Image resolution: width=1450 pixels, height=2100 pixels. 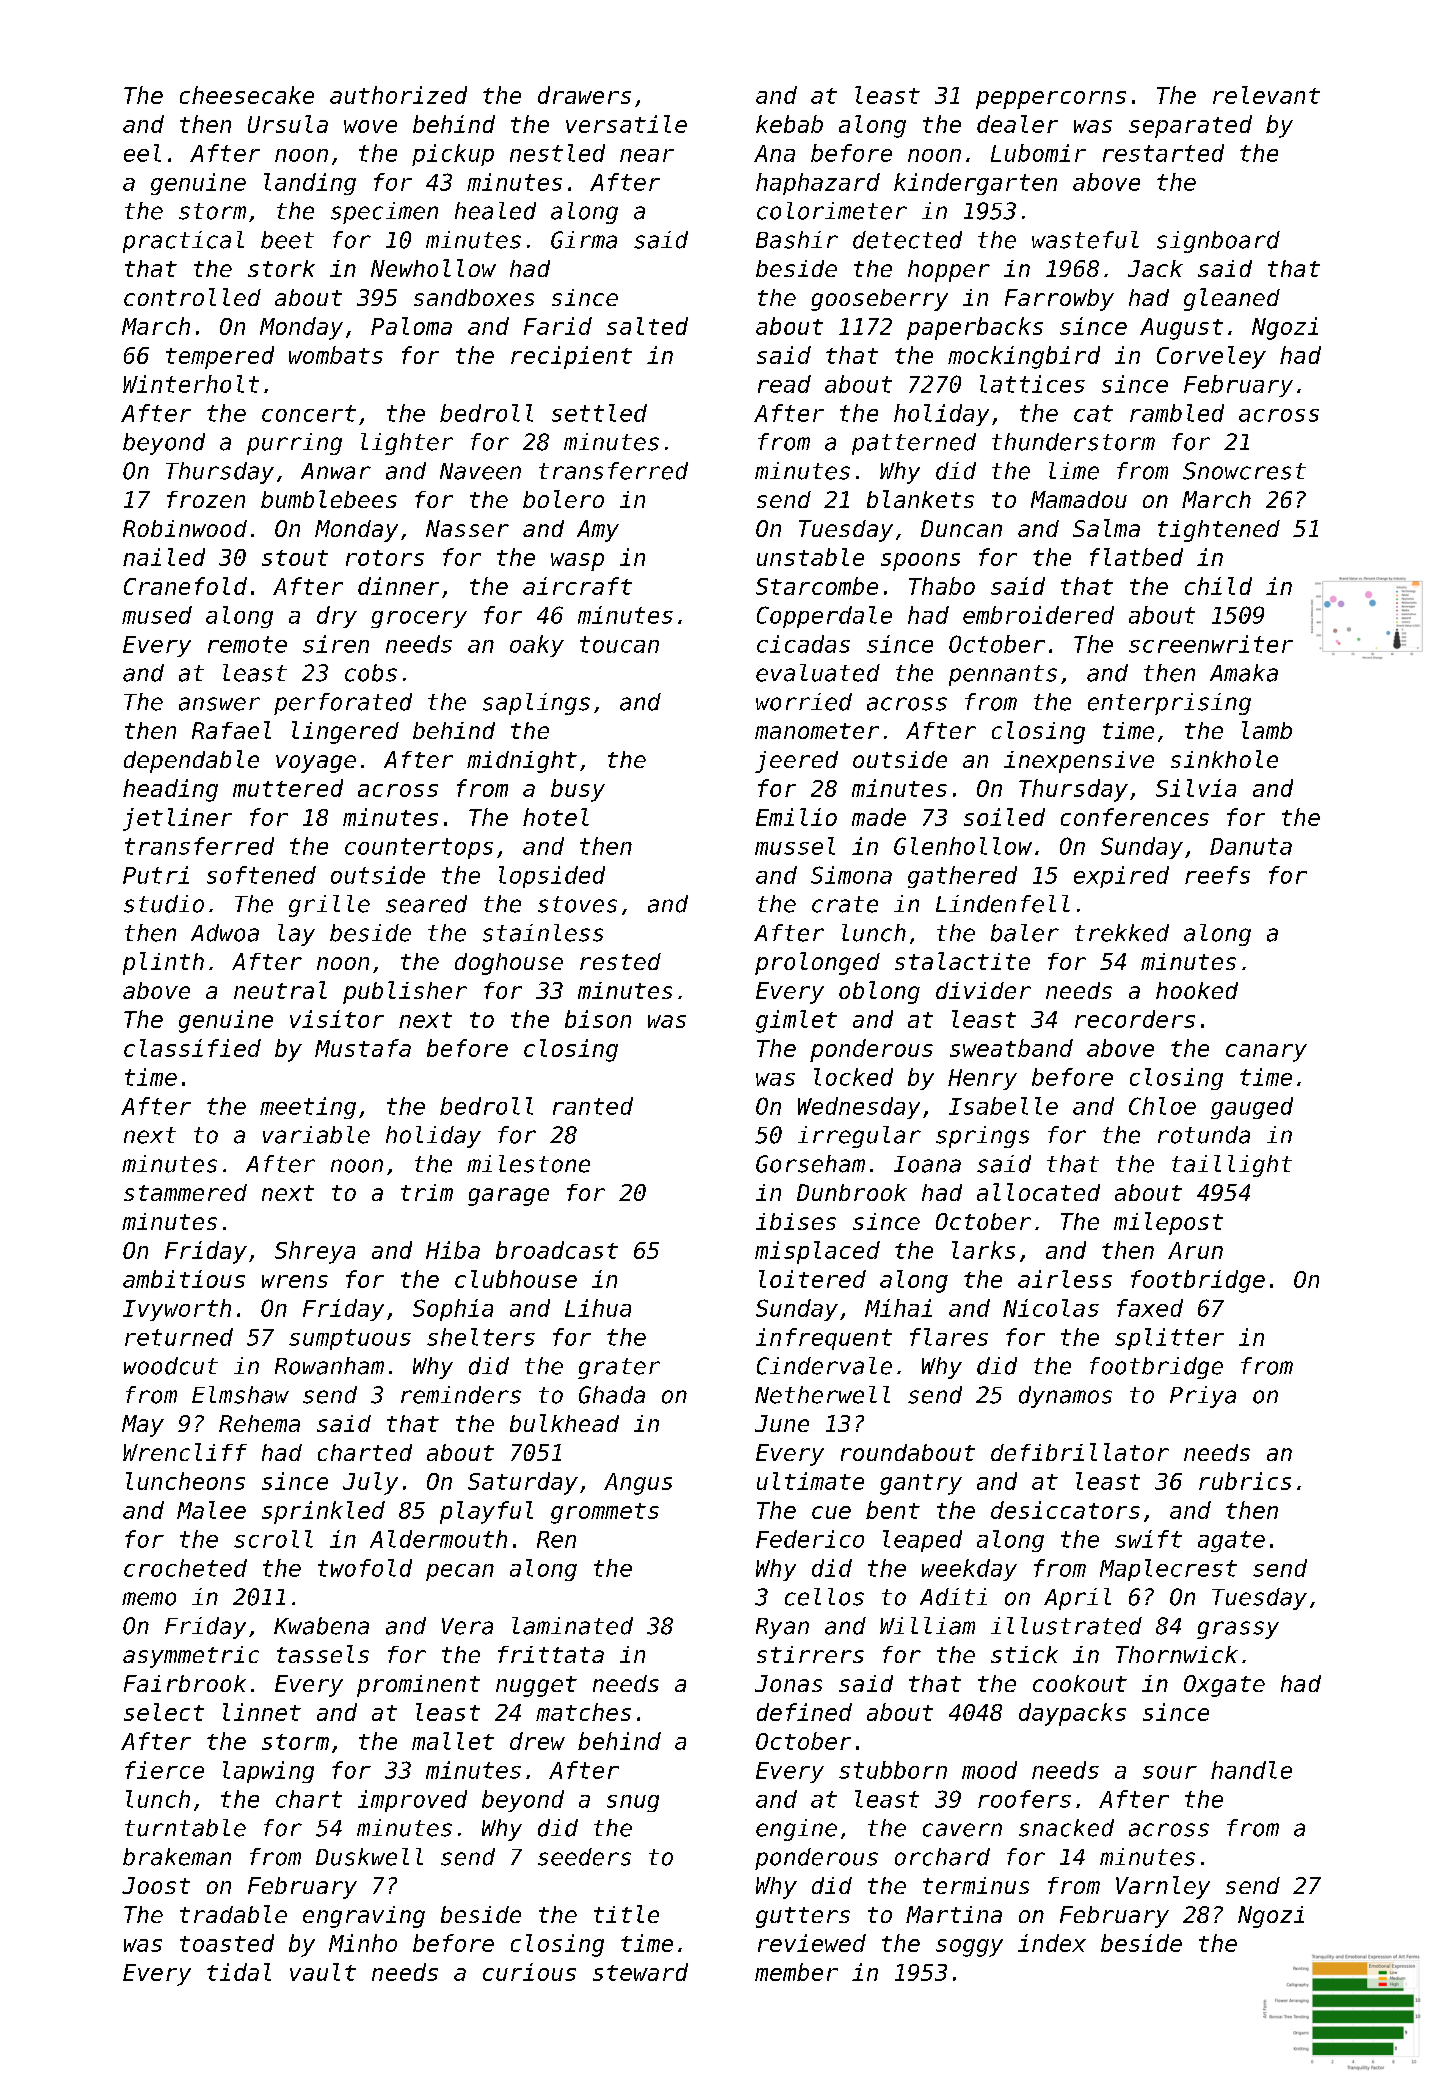 What do you see at coordinates (810, 1164) in the screenshot?
I see `Gorseham` at bounding box center [810, 1164].
